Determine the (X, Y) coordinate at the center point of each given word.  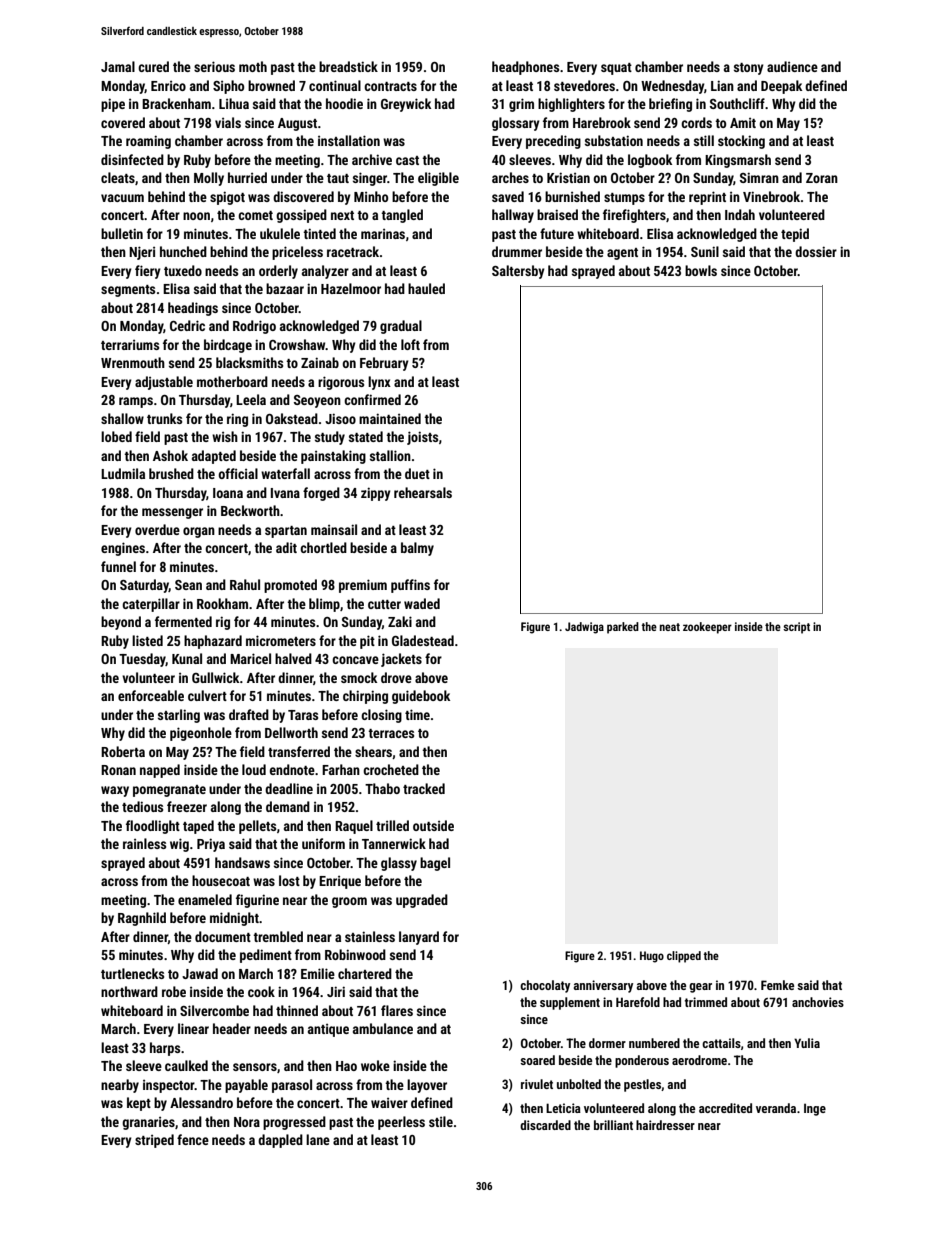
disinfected (132, 159)
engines (123, 549)
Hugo (652, 957)
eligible (438, 179)
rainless (144, 843)
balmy (417, 549)
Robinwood (355, 954)
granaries (148, 1123)
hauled (426, 288)
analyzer (325, 272)
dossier (816, 251)
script (796, 628)
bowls (701, 270)
